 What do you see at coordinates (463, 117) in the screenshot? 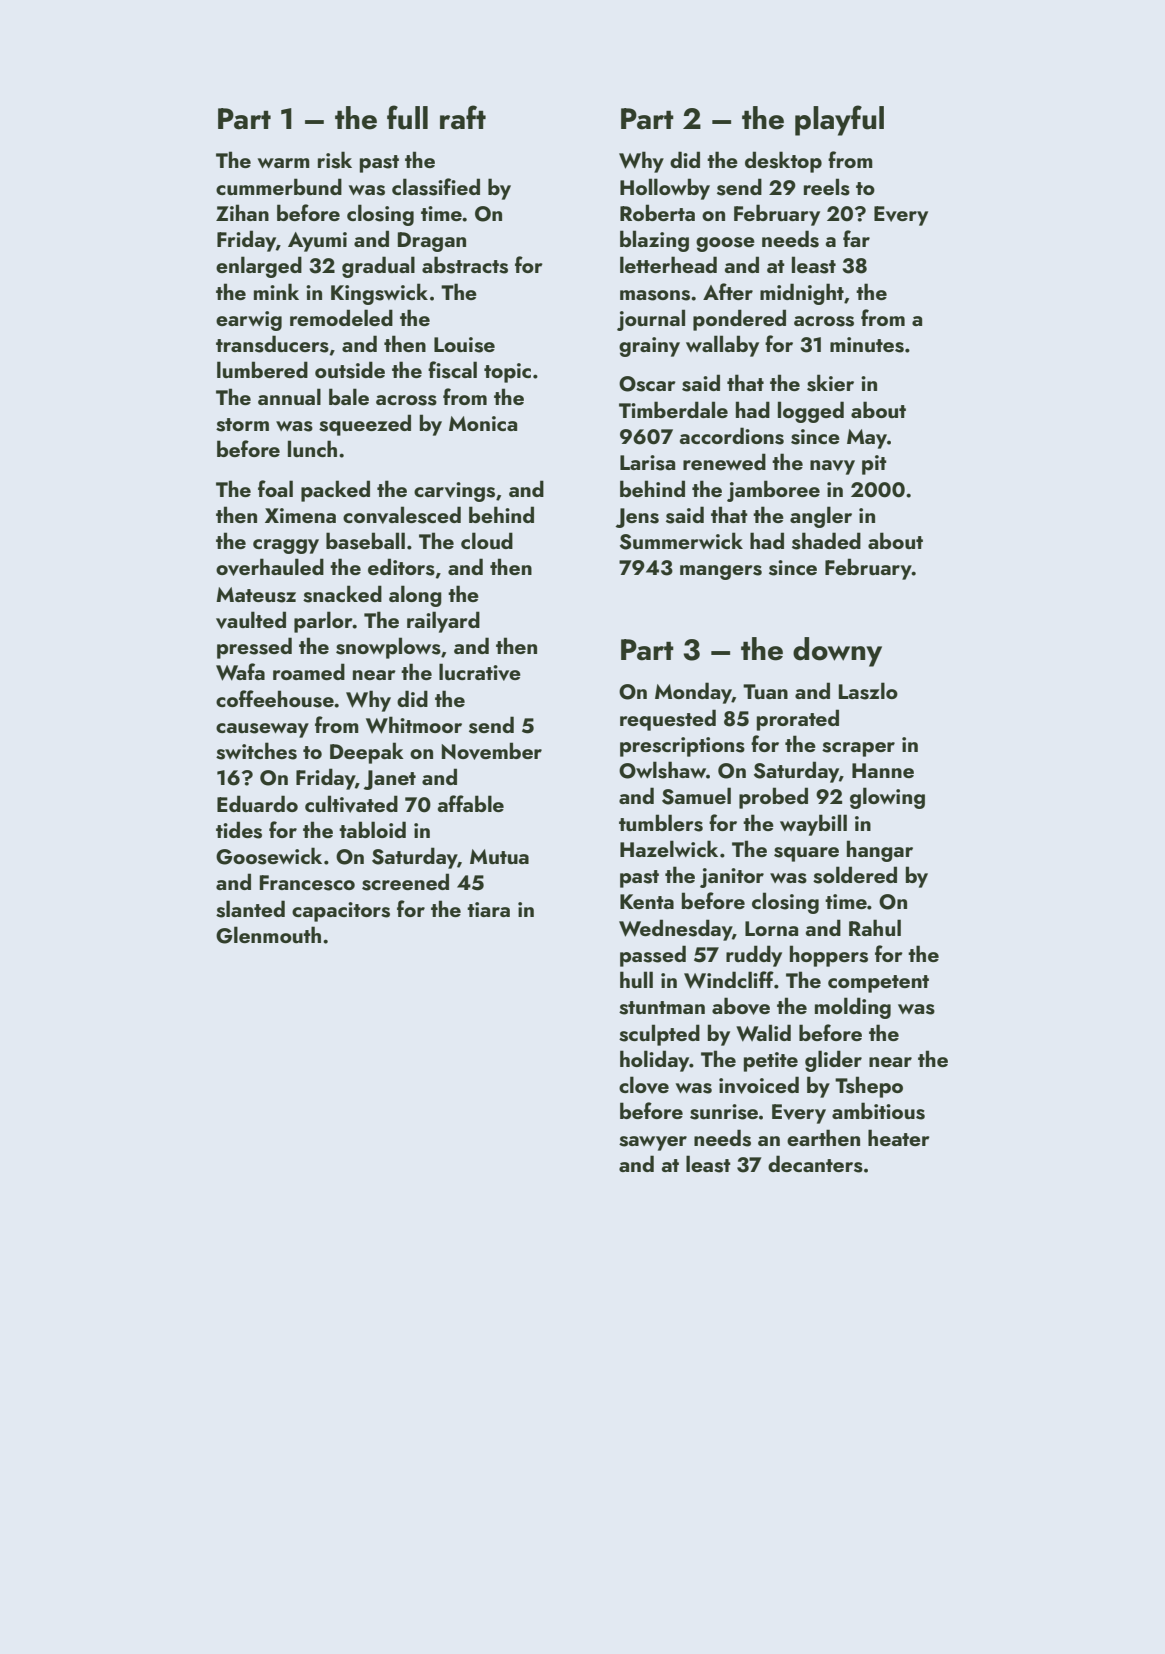
I see `raft` at bounding box center [463, 117].
